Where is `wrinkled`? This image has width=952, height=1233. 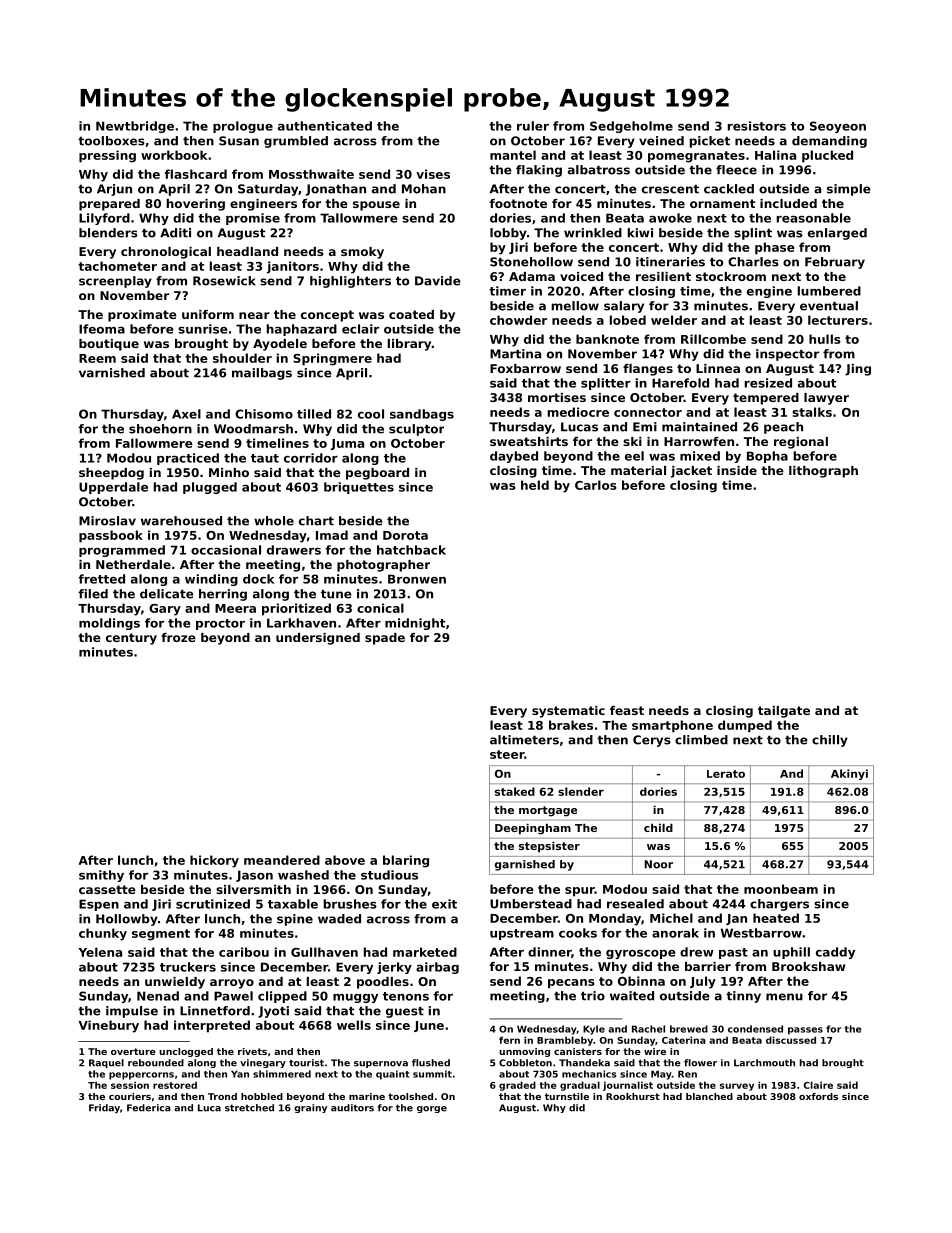 wrinkled is located at coordinates (593, 233).
